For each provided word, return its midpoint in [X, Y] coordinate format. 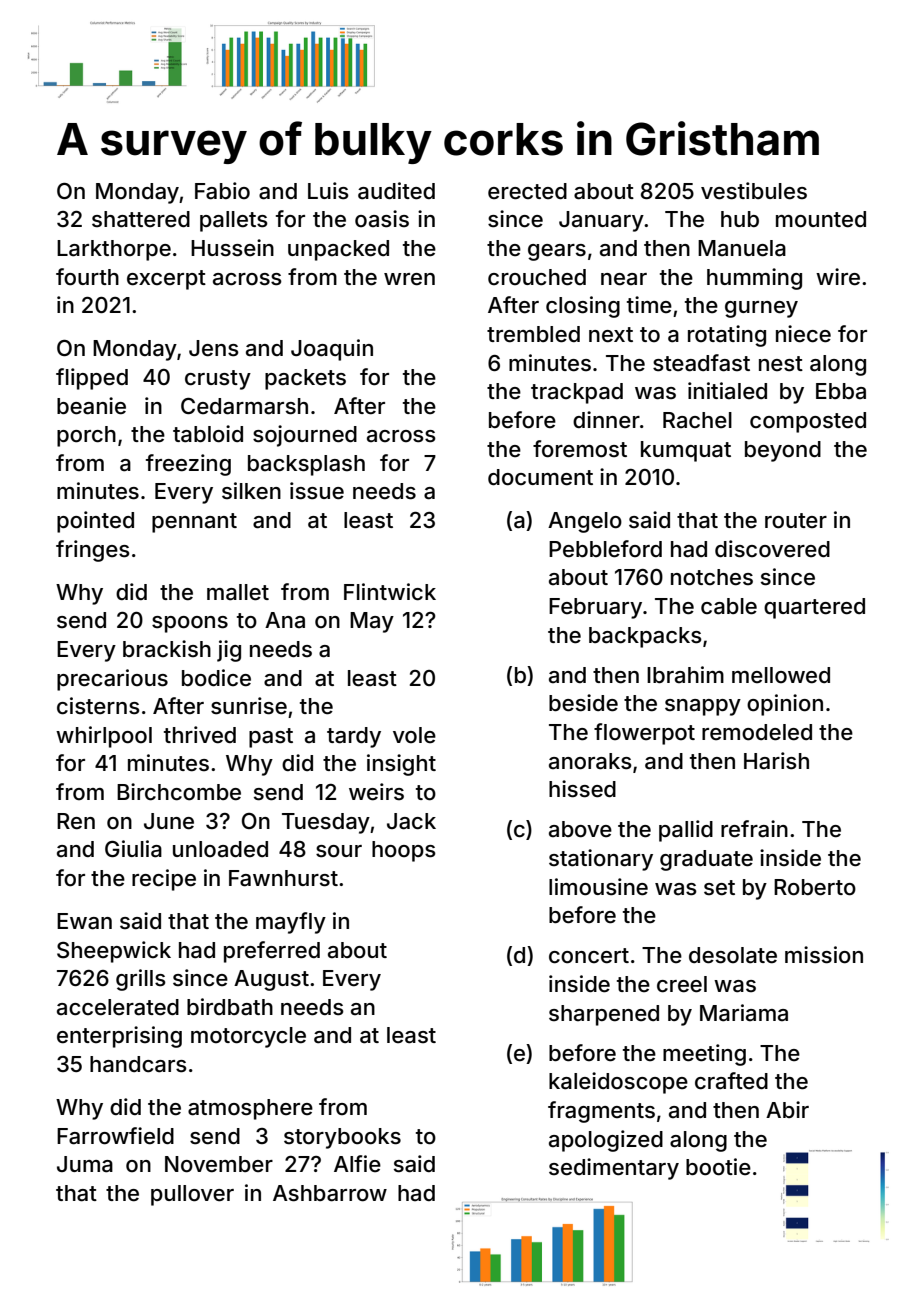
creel [682, 984]
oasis [382, 219]
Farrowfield [115, 1136]
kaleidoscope [618, 1083]
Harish [776, 761]
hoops [404, 851]
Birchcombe [179, 792]
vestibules [754, 191]
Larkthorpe [114, 250]
